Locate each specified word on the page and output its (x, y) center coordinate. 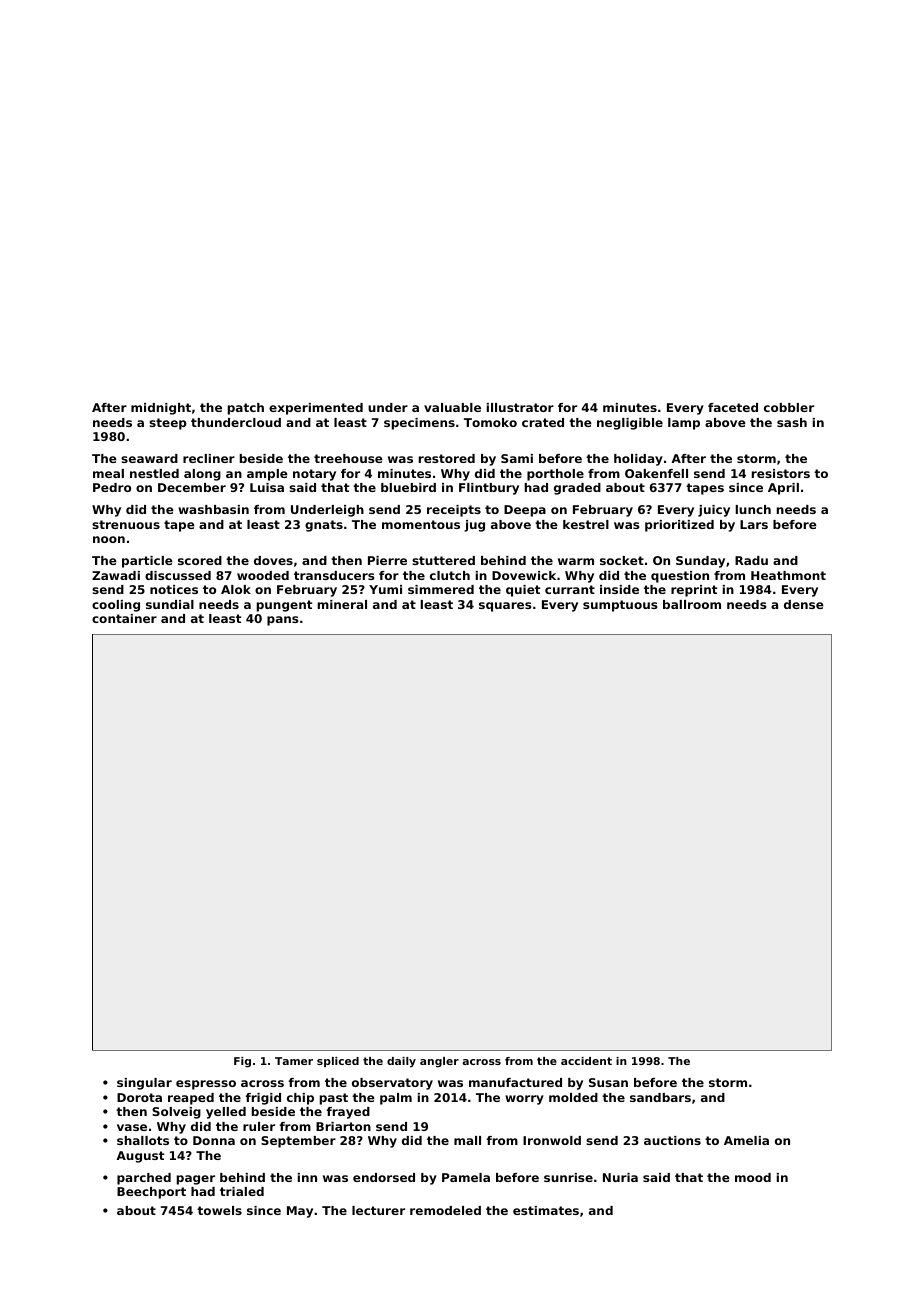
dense (804, 604)
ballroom (692, 604)
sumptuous (620, 606)
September (298, 1142)
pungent (284, 606)
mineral (342, 604)
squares (505, 607)
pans (282, 621)
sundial (170, 604)
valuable (452, 407)
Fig (242, 1062)
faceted (733, 407)
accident (586, 1061)
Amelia (746, 1140)
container (124, 618)
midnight (161, 409)
